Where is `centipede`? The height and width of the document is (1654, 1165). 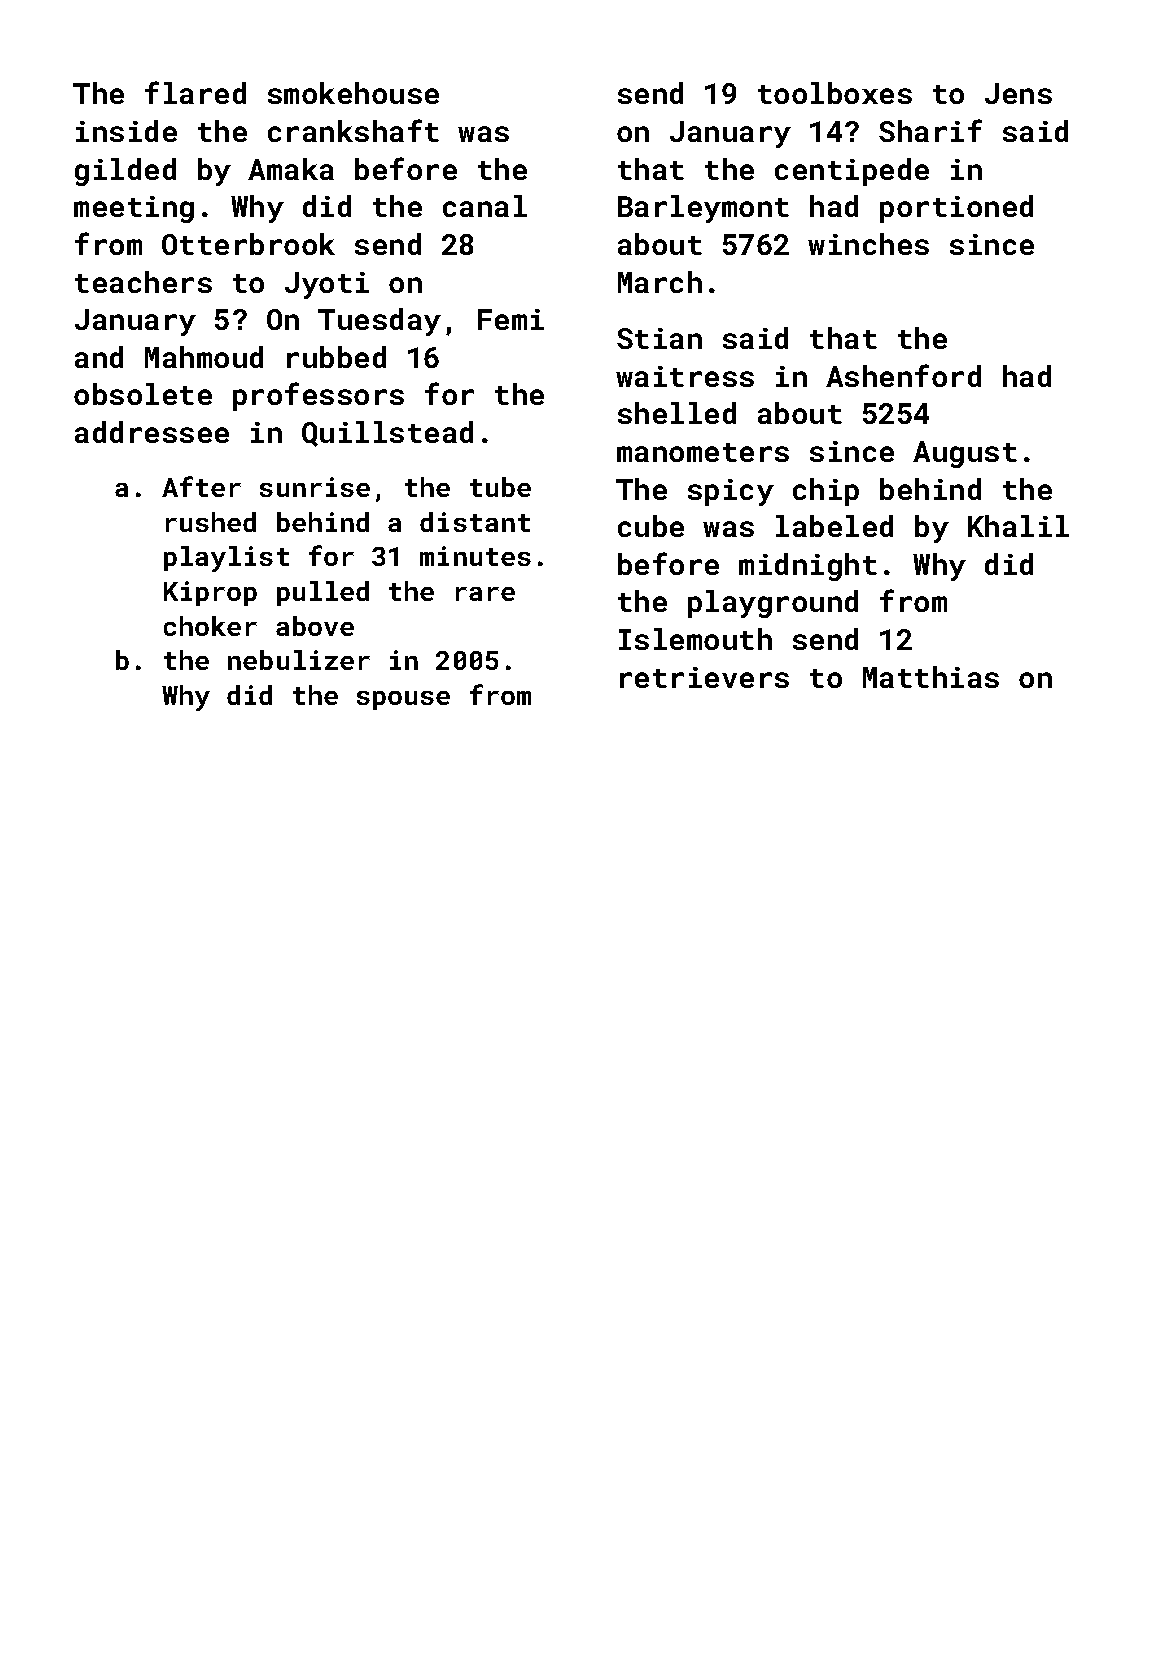 centipede is located at coordinates (852, 172).
